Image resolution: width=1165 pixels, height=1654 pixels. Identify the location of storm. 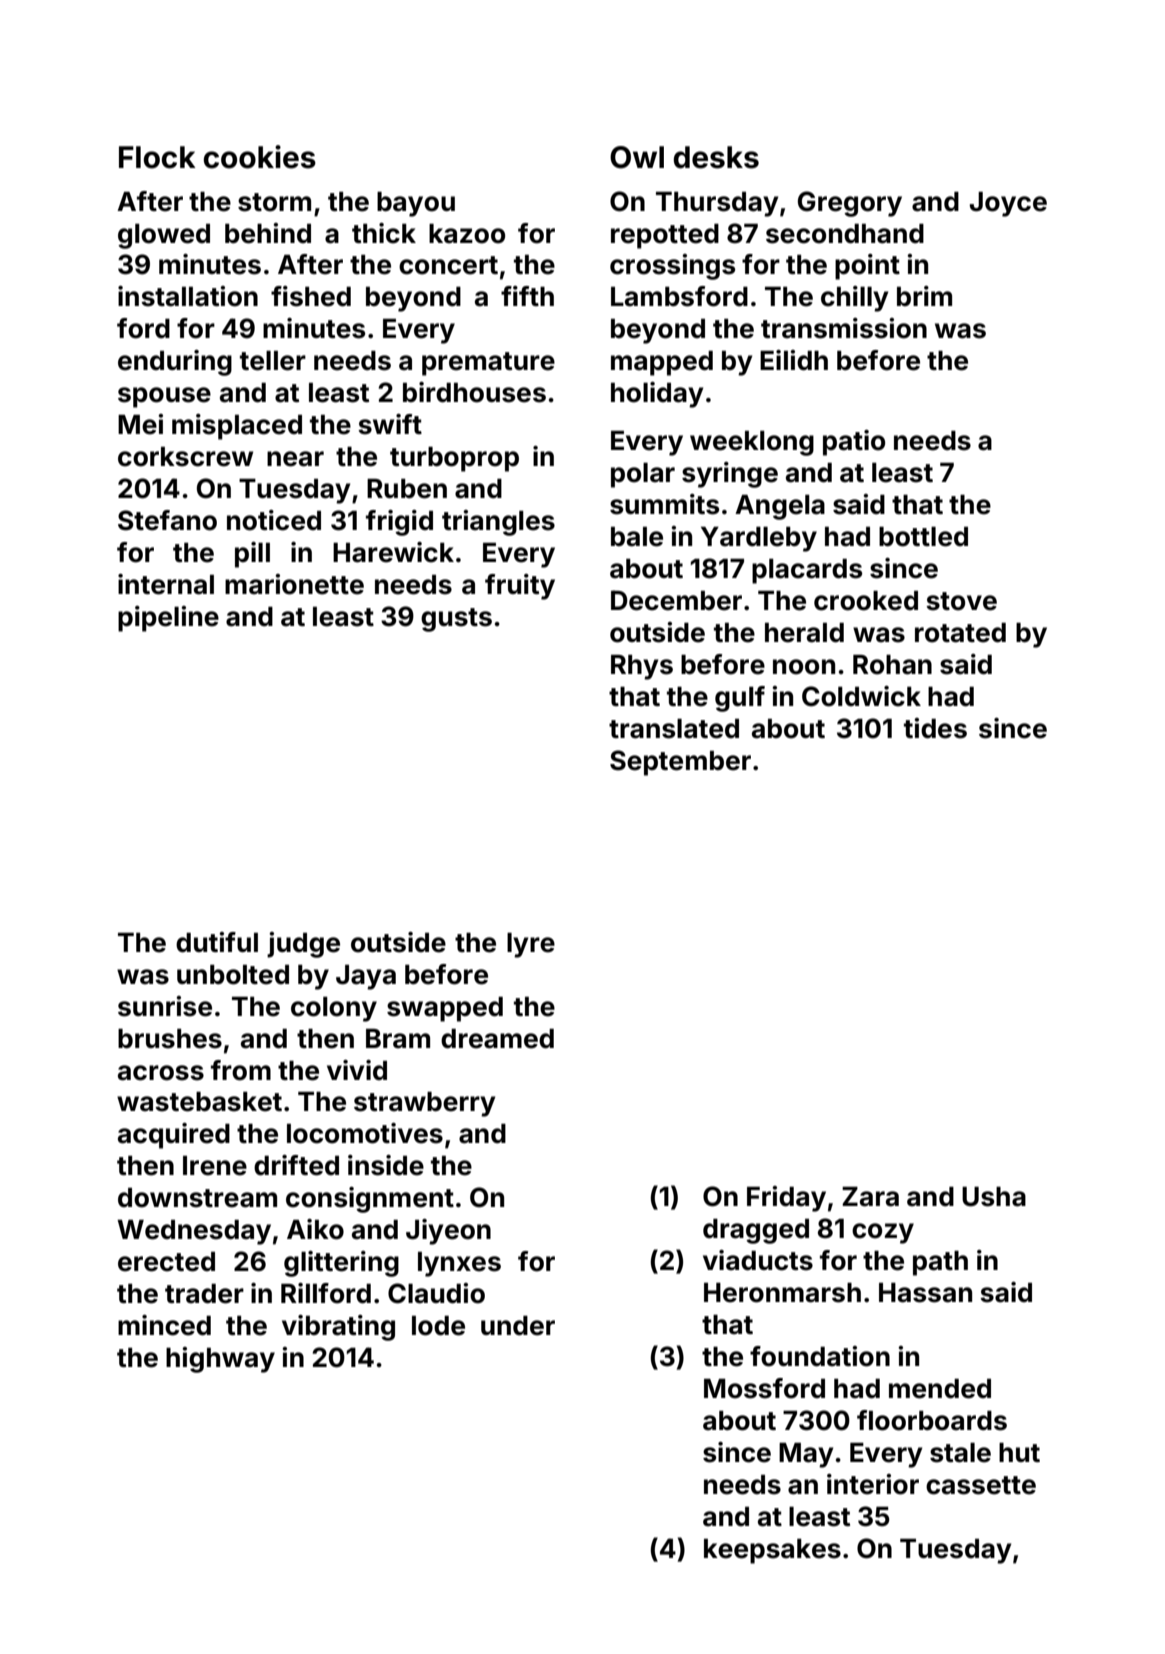
(274, 202).
